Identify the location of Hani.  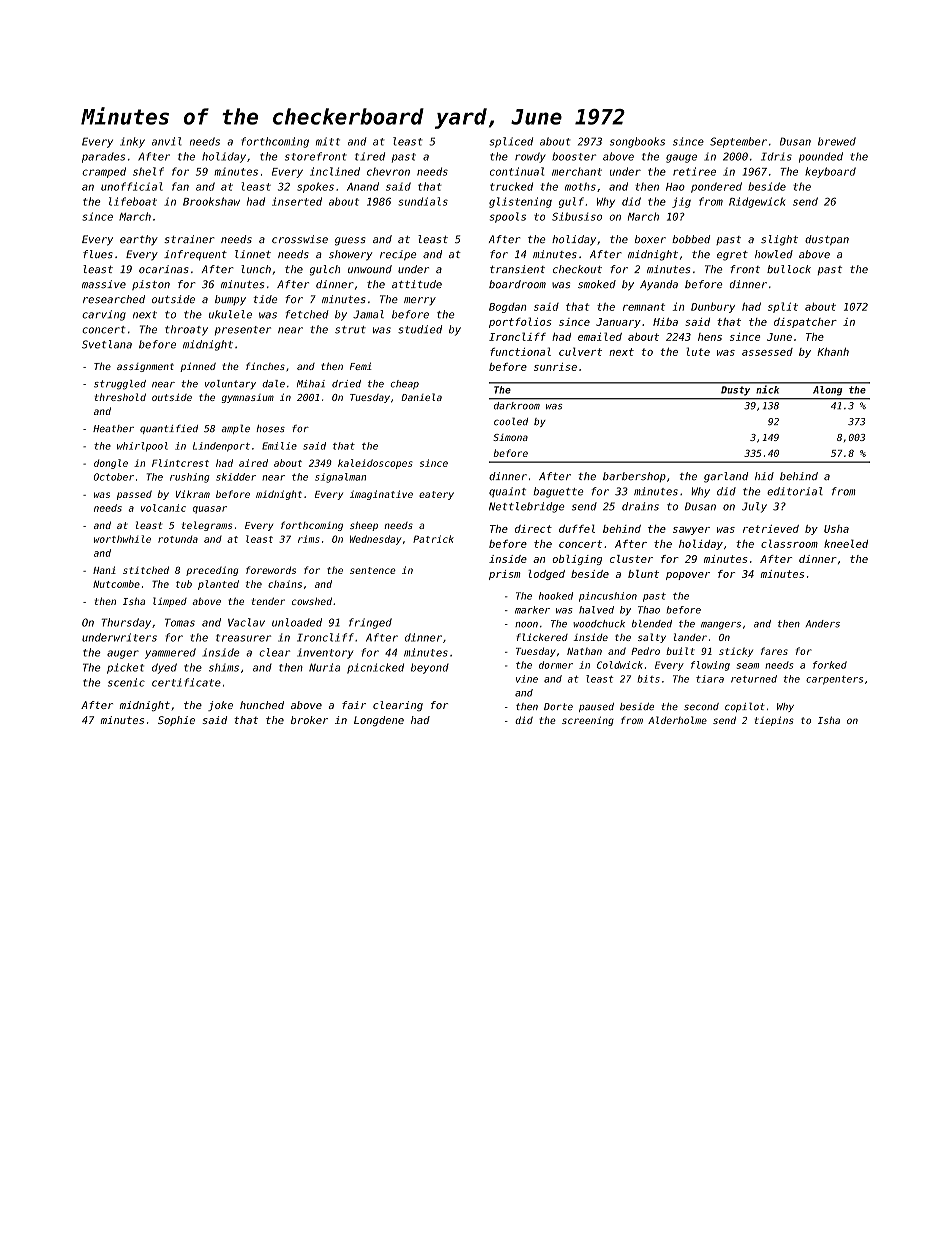
(104, 570).
